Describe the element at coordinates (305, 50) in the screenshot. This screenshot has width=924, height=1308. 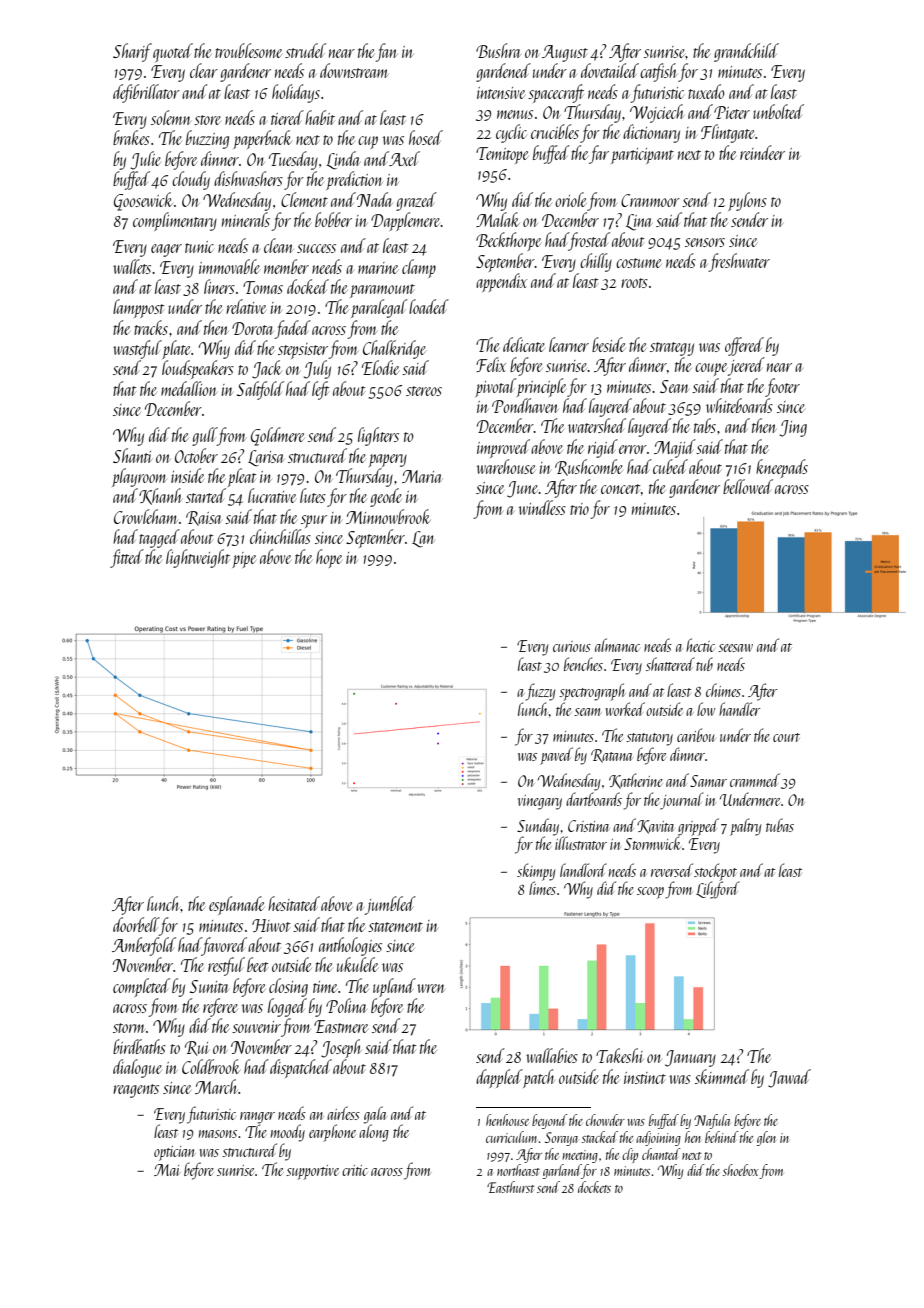
I see `strudel` at that location.
